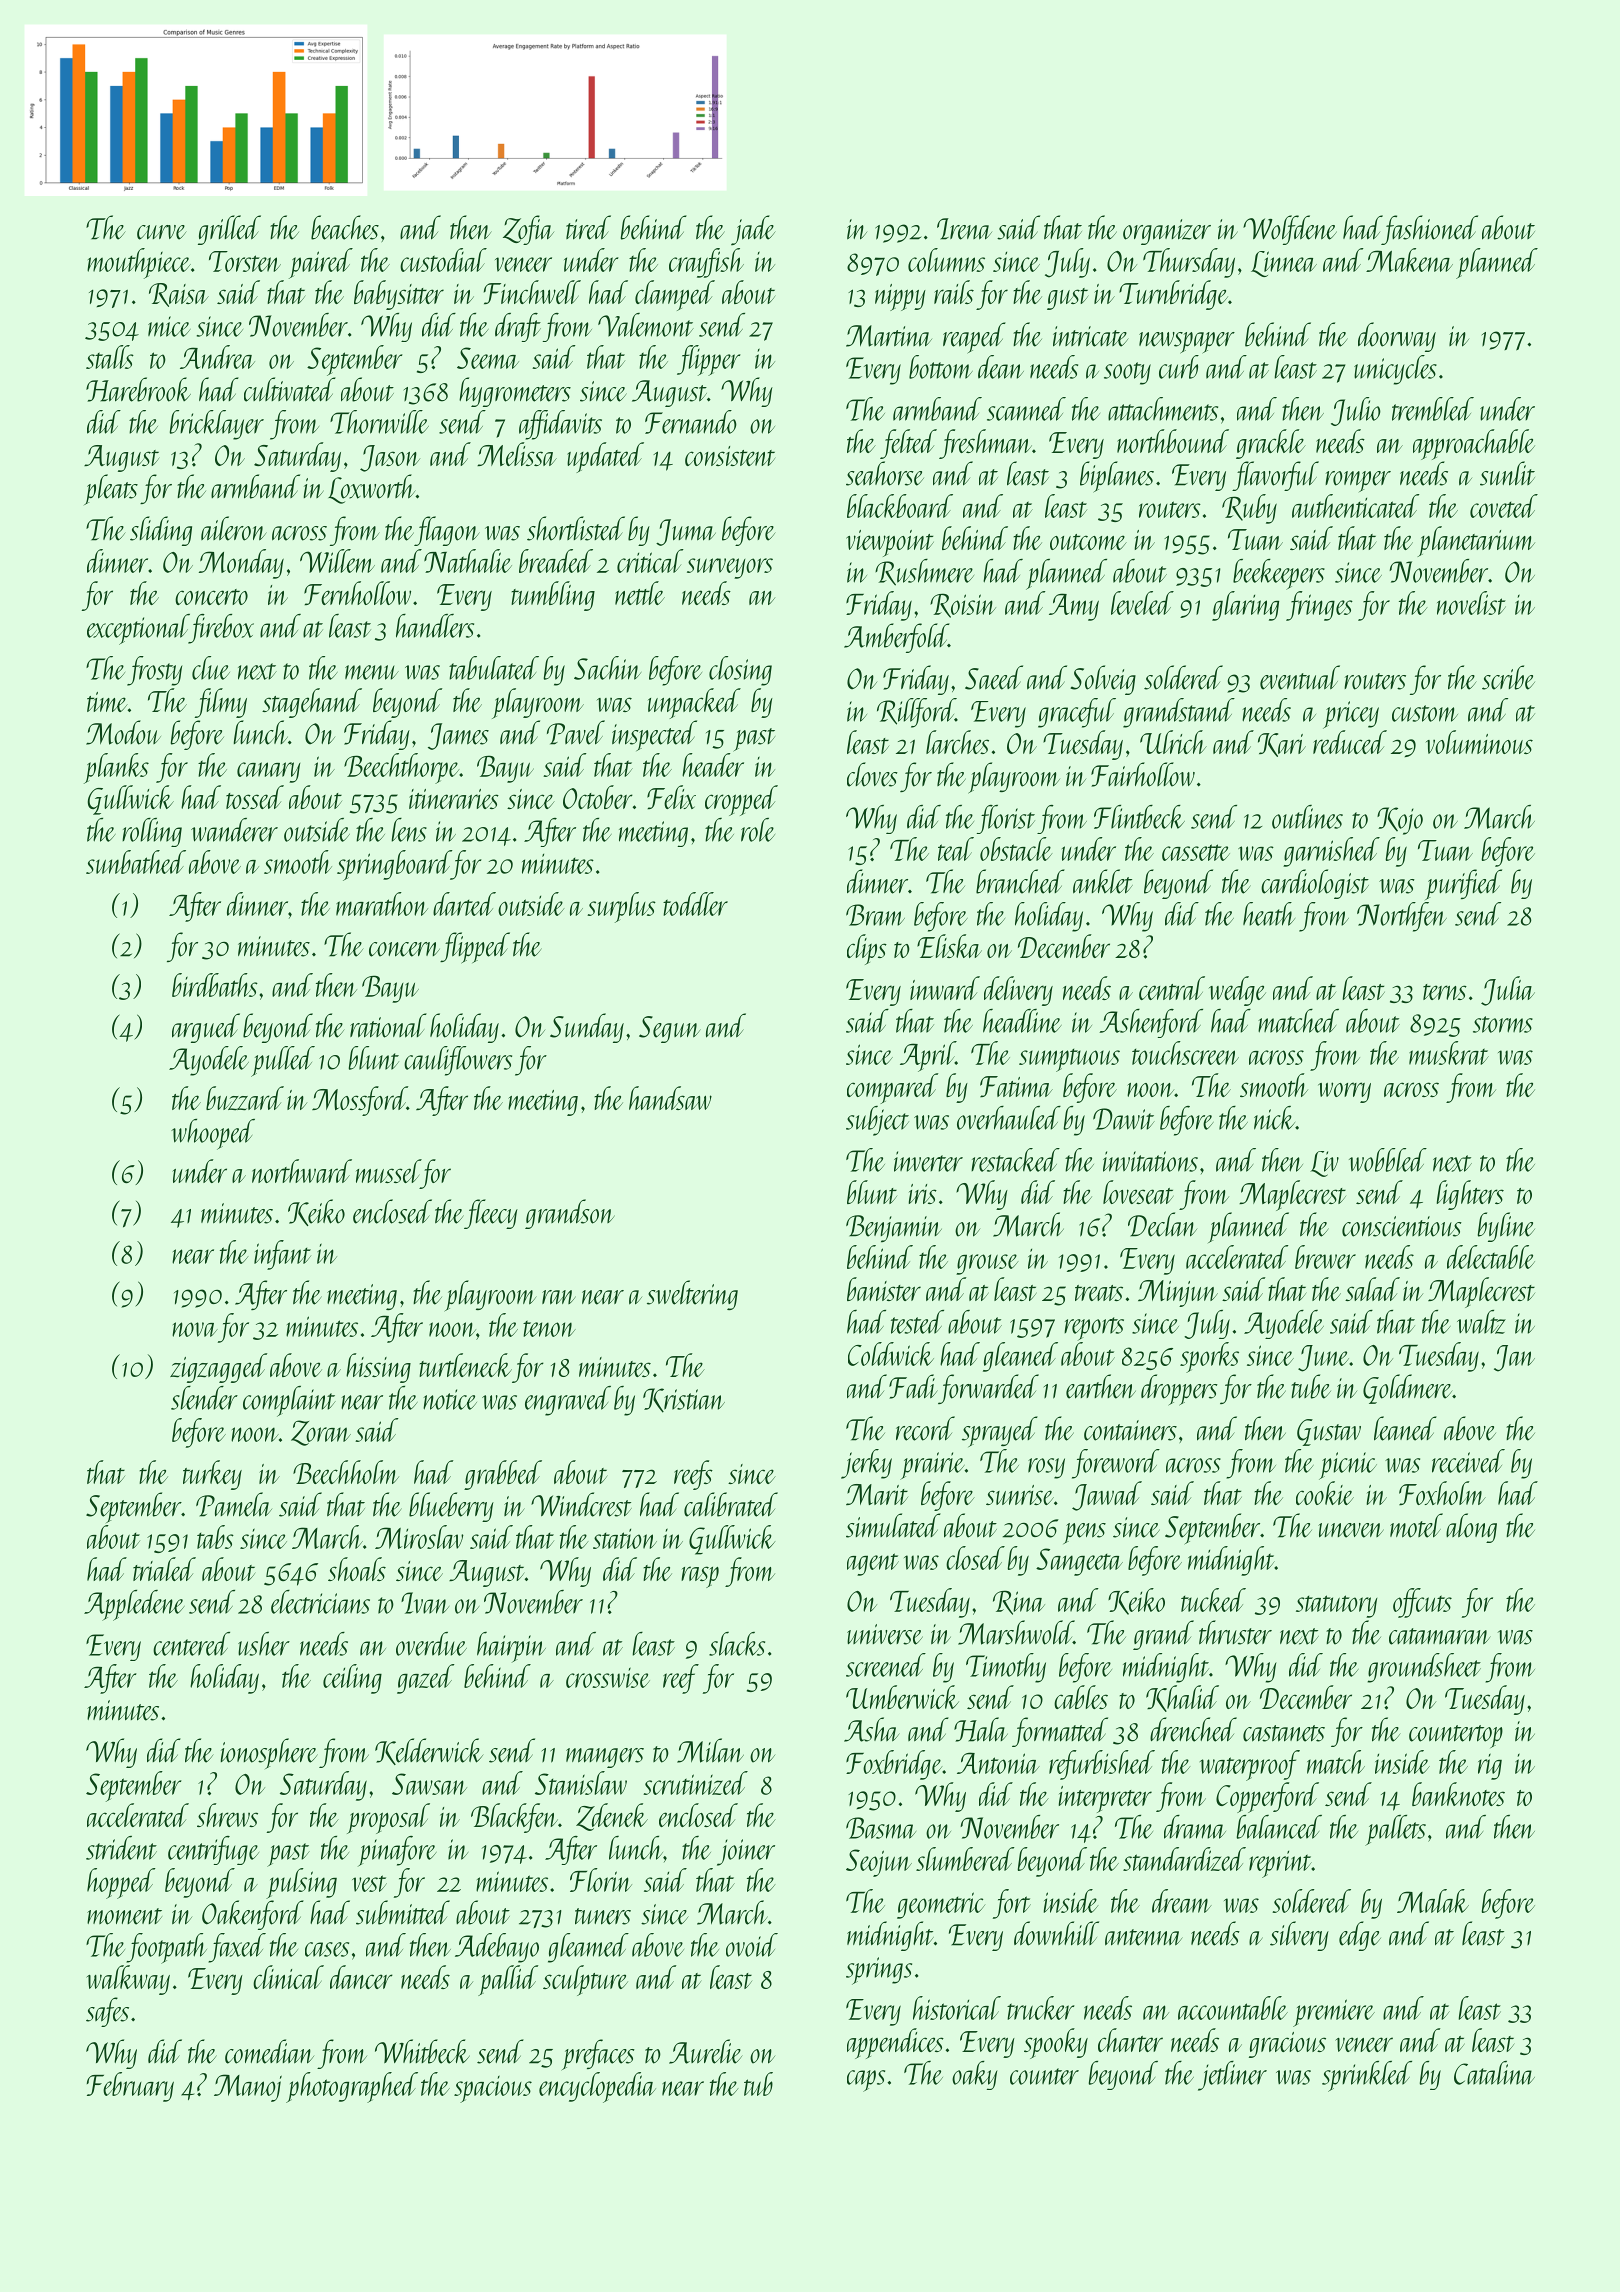 The height and width of the screenshot is (2292, 1620). I want to click on Julia, so click(1508, 991).
